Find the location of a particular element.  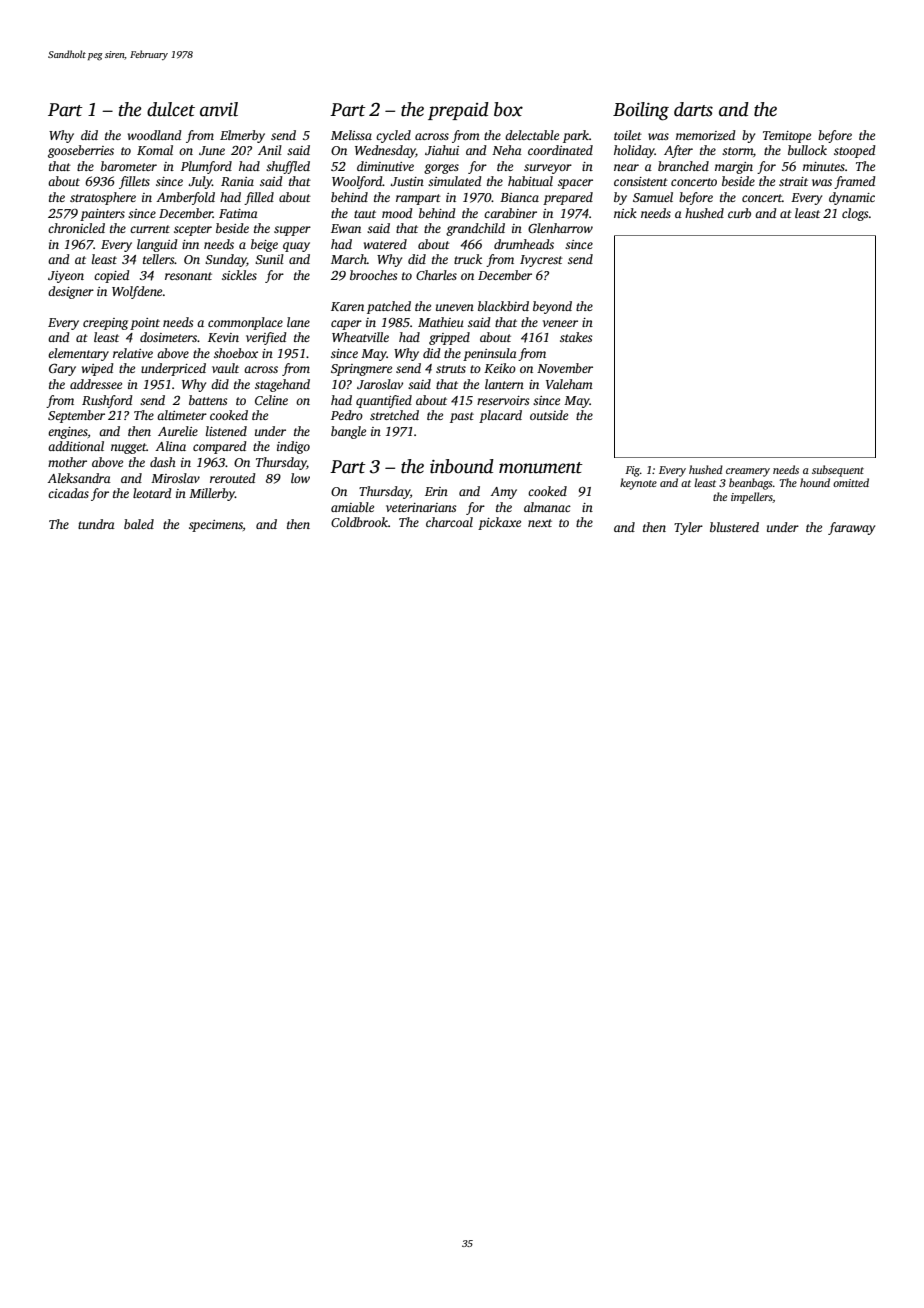

Elmerby is located at coordinates (242, 136).
